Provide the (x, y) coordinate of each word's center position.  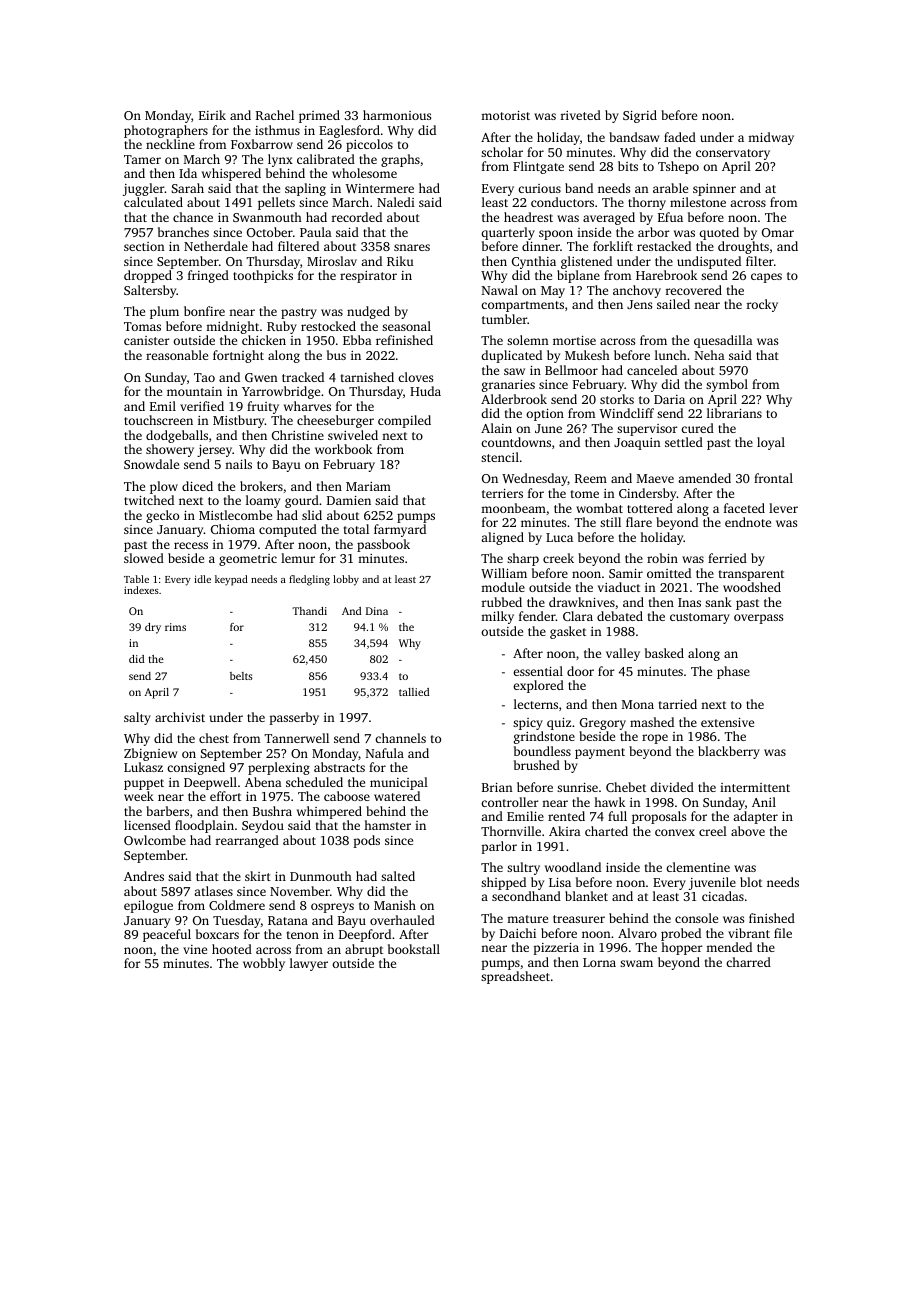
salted (398, 876)
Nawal (500, 290)
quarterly (508, 233)
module (503, 587)
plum (164, 312)
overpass (758, 619)
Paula (316, 232)
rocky (762, 305)
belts (241, 676)
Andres (144, 876)
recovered (694, 290)
